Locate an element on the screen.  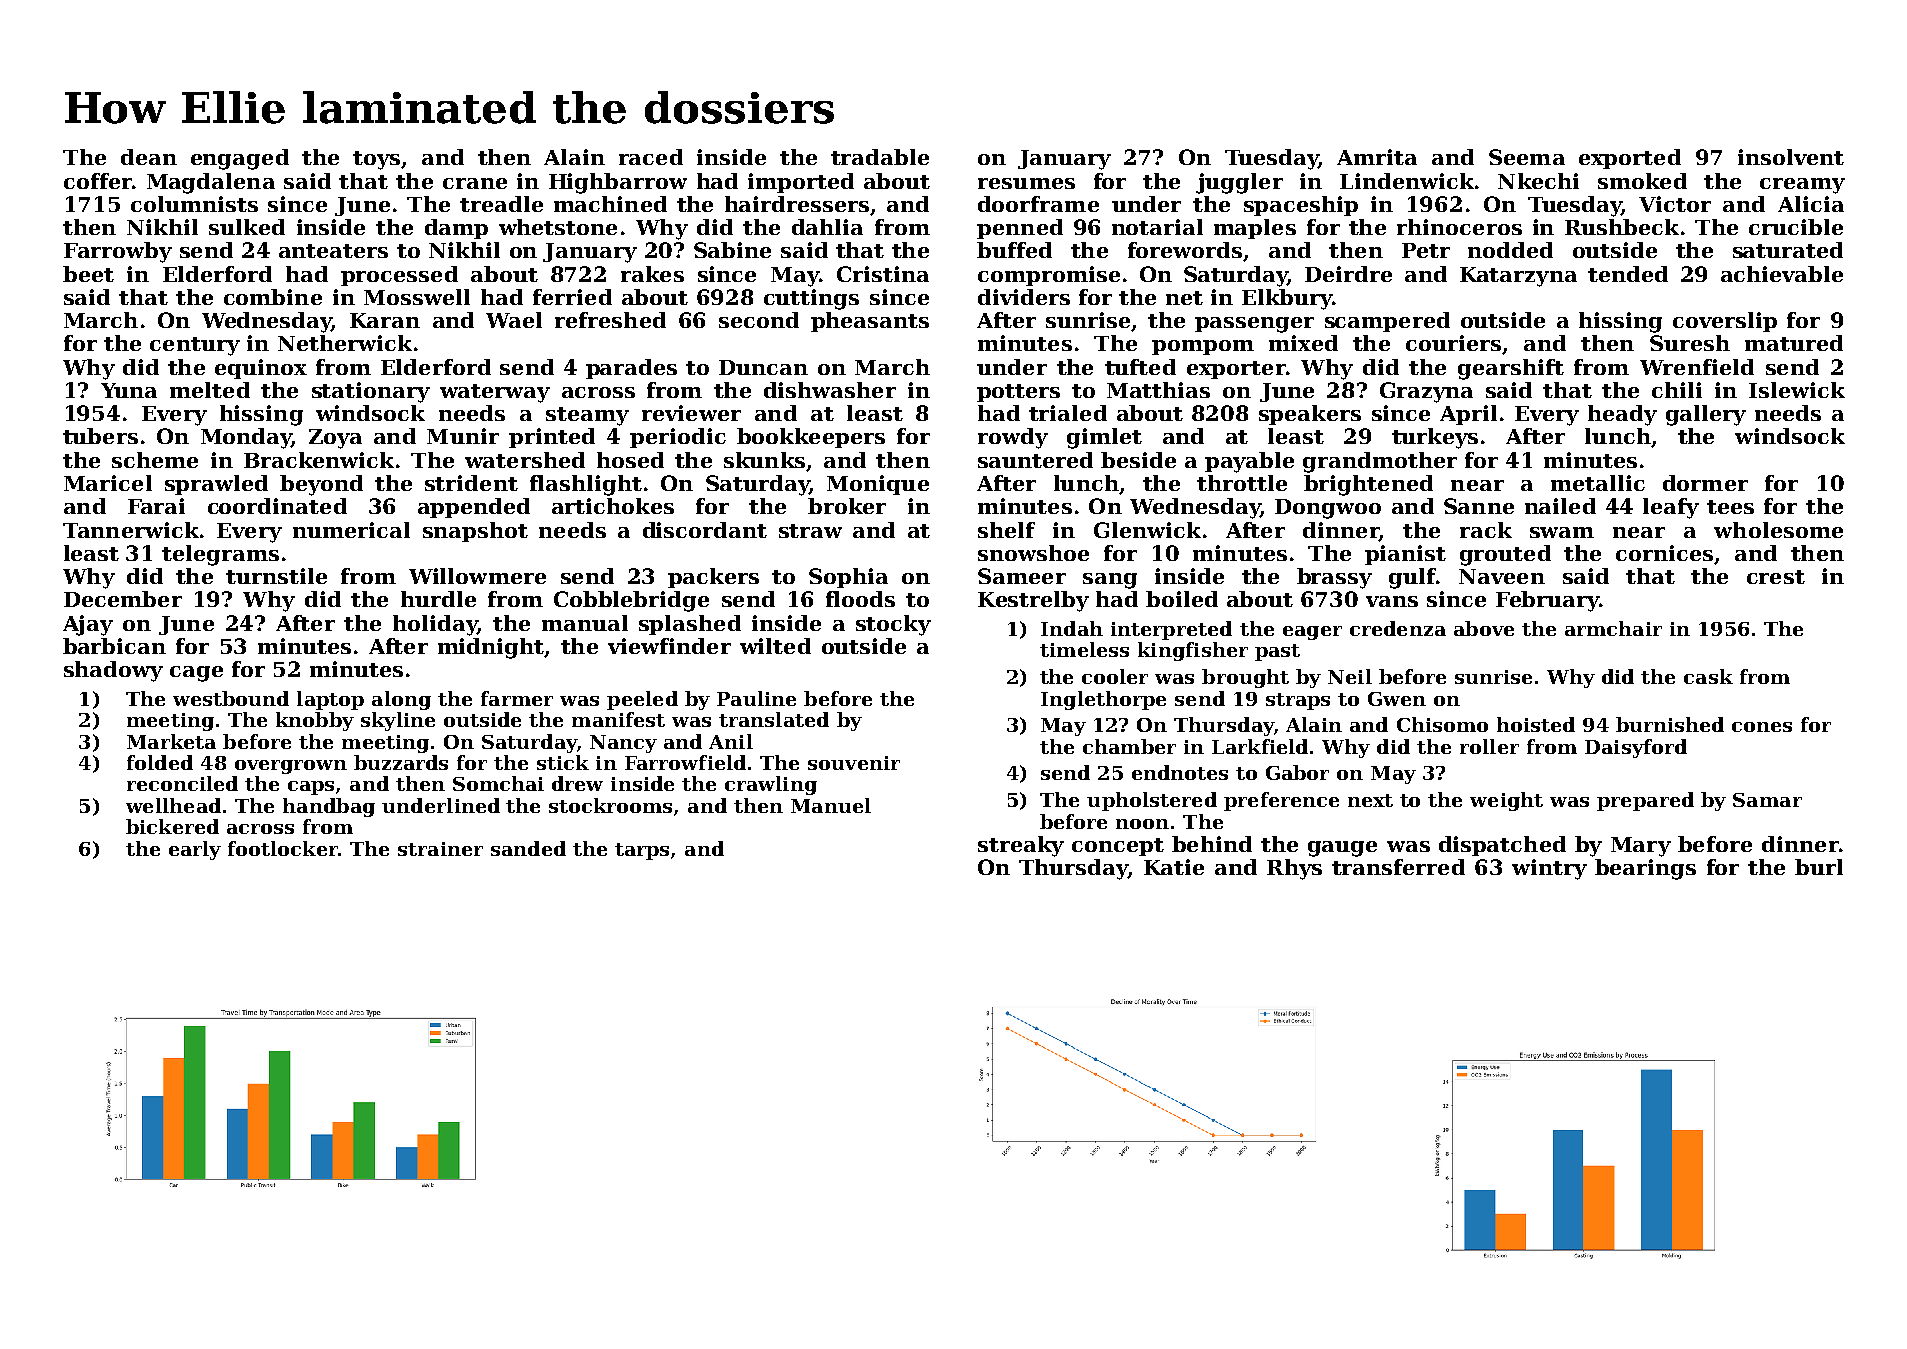
Nkechi is located at coordinates (1538, 181).
